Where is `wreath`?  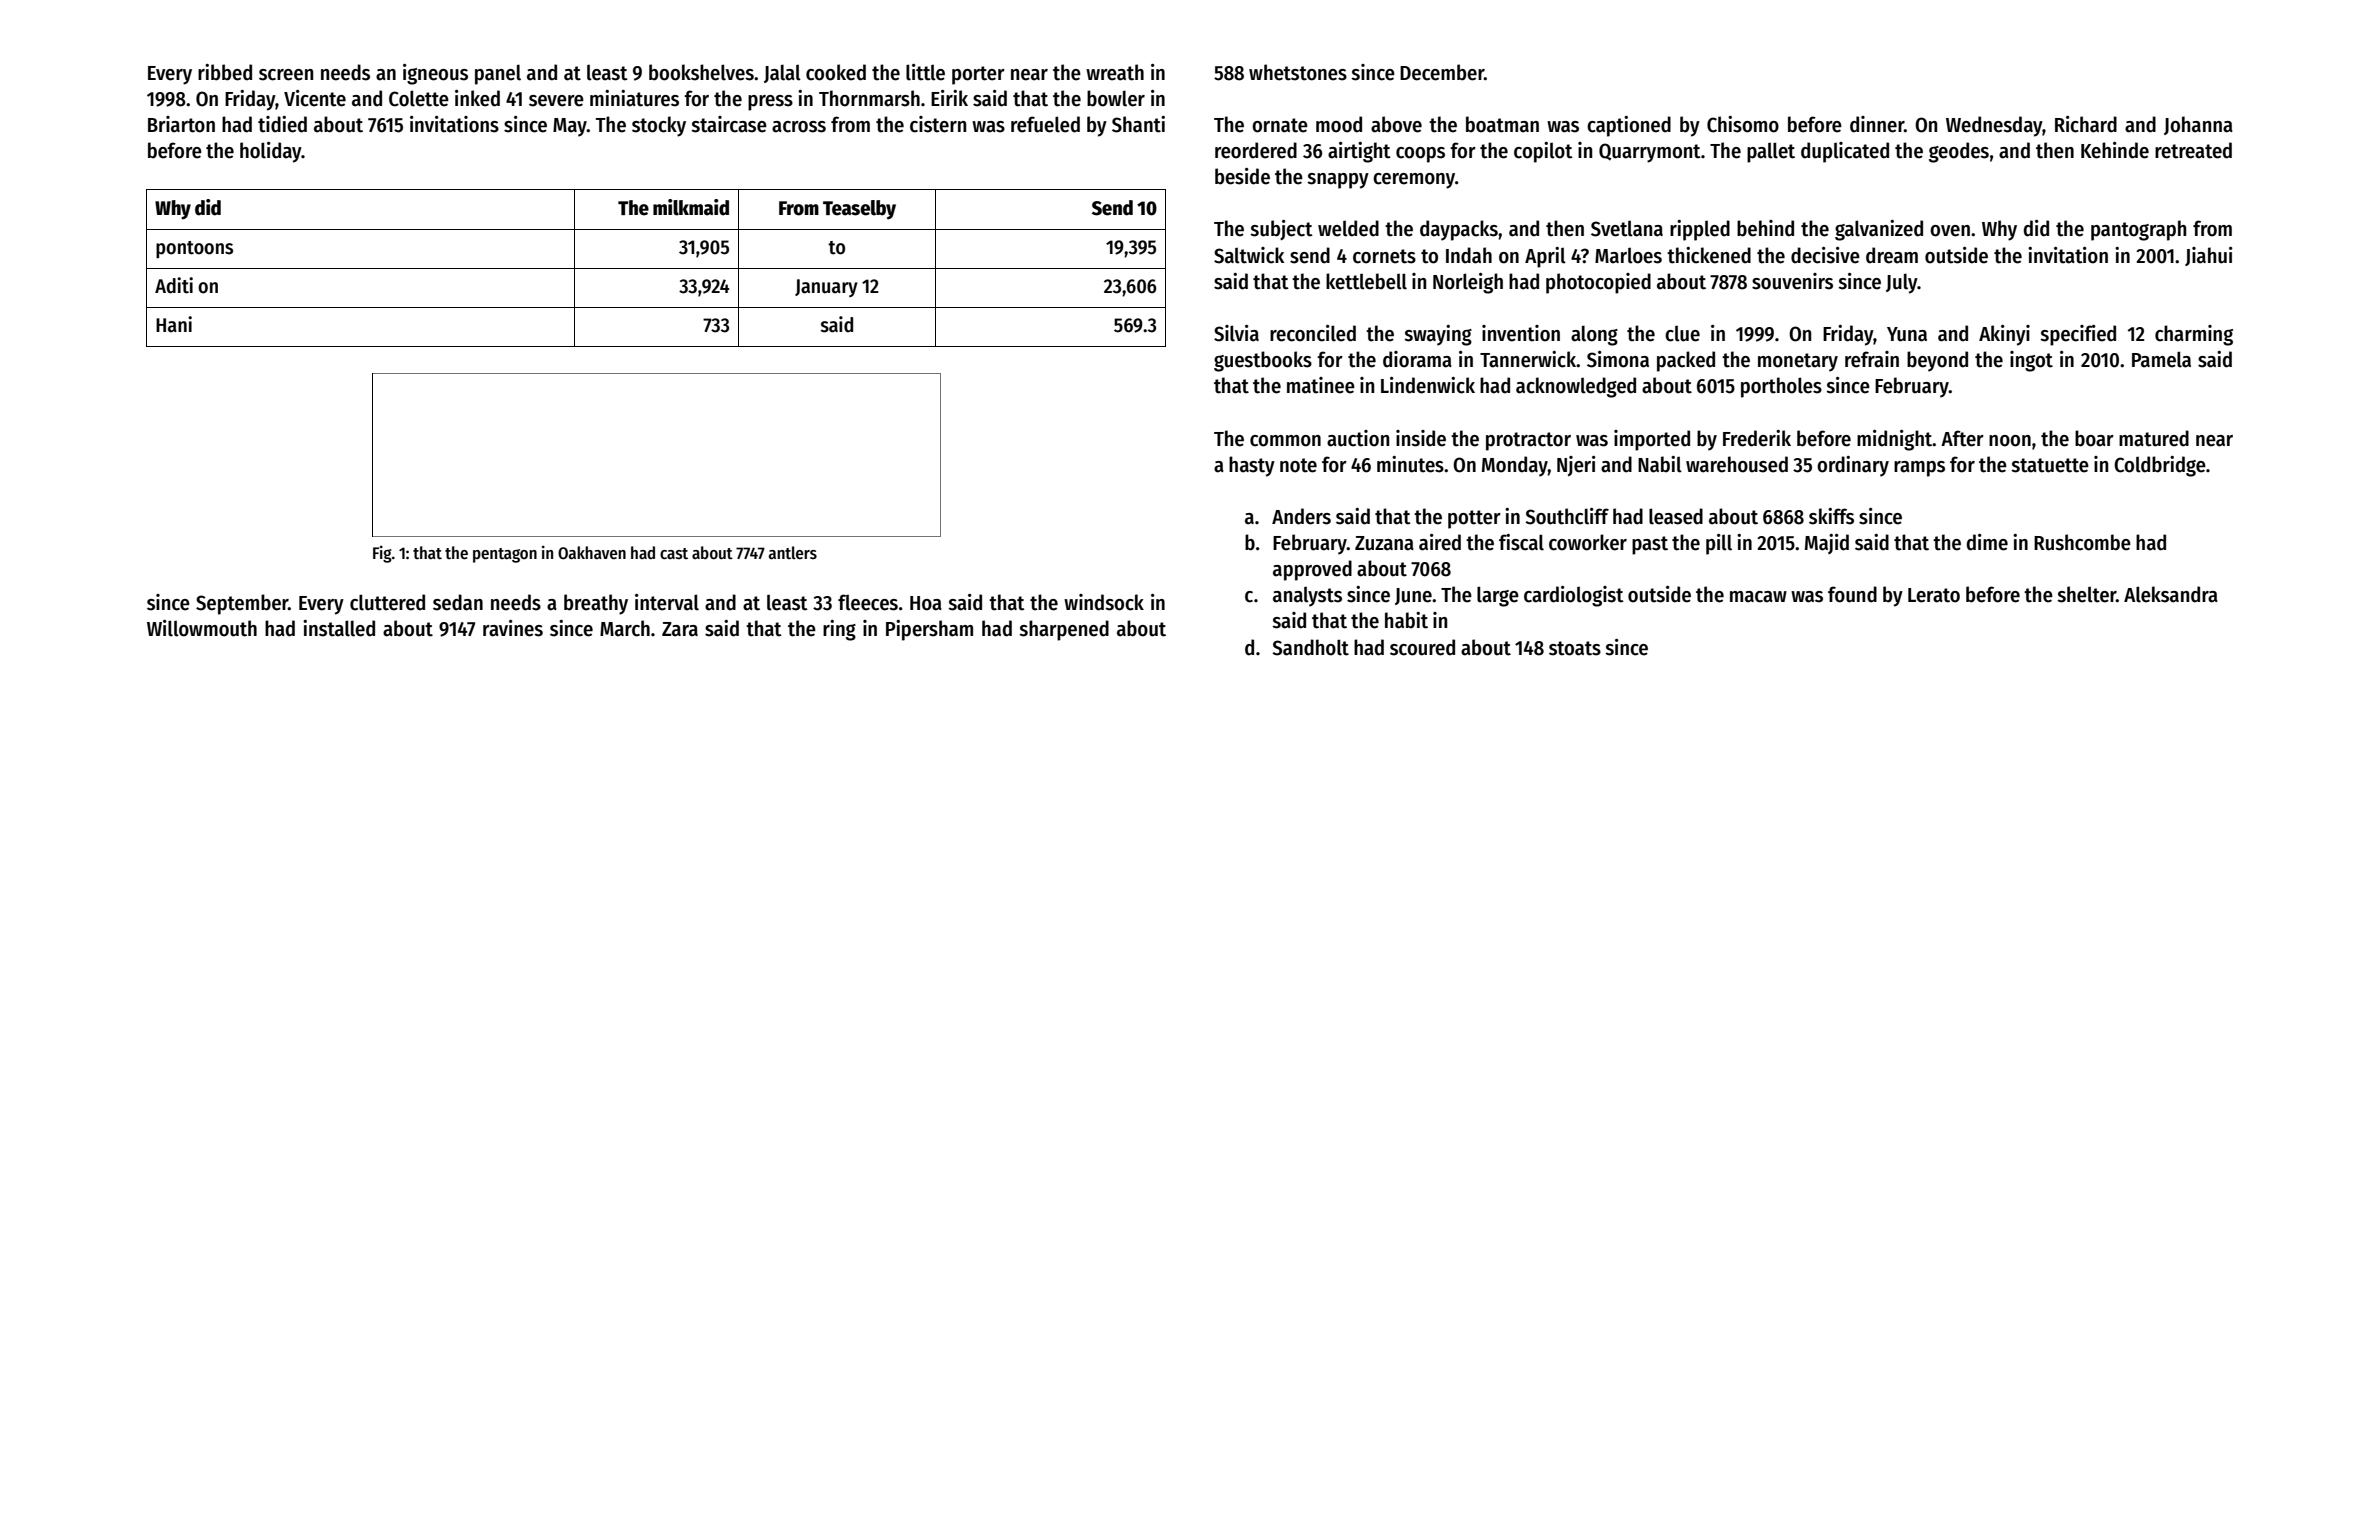
wreath is located at coordinates (1115, 72).
